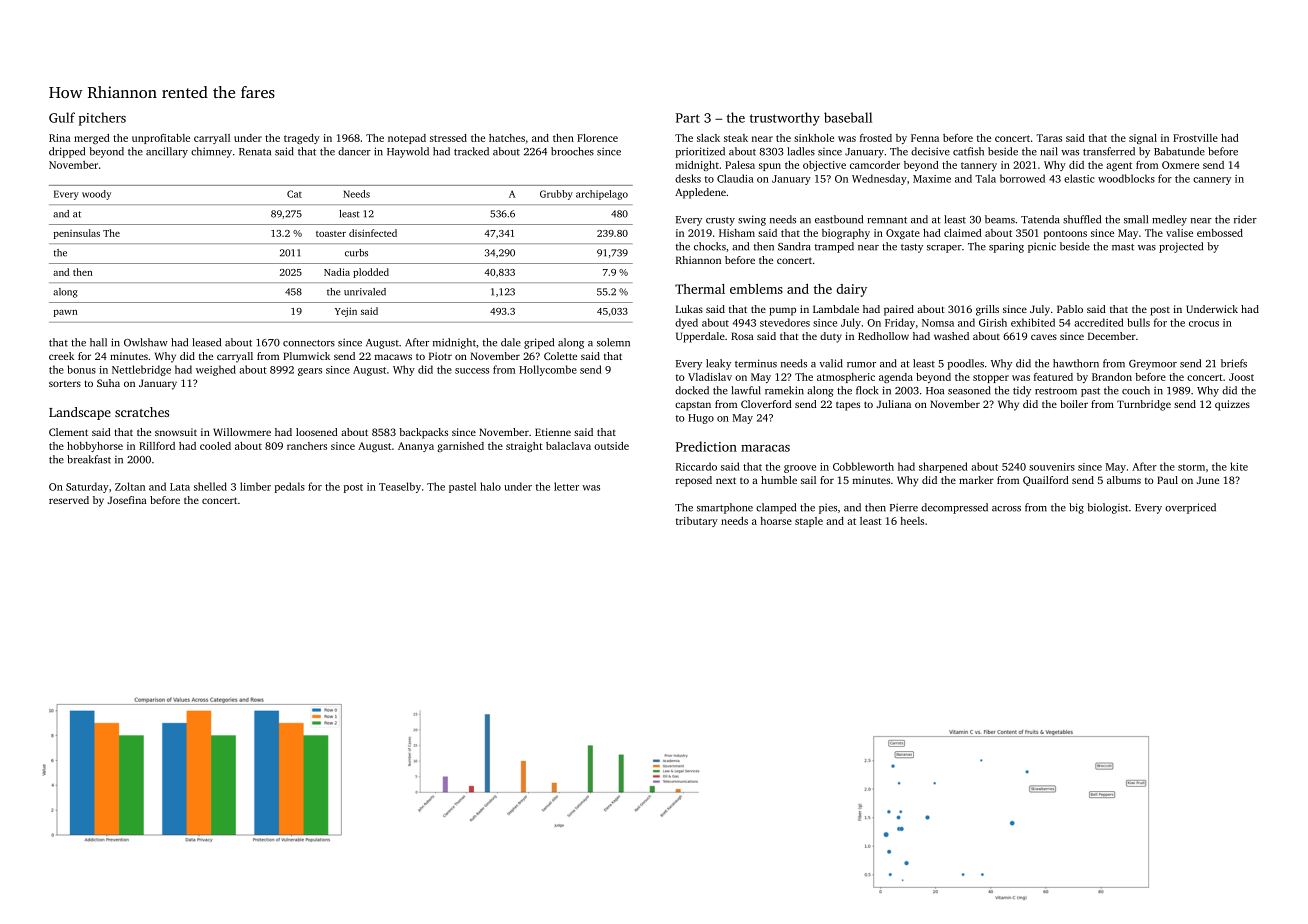  What do you see at coordinates (210, 486) in the screenshot?
I see `shelled` at bounding box center [210, 486].
